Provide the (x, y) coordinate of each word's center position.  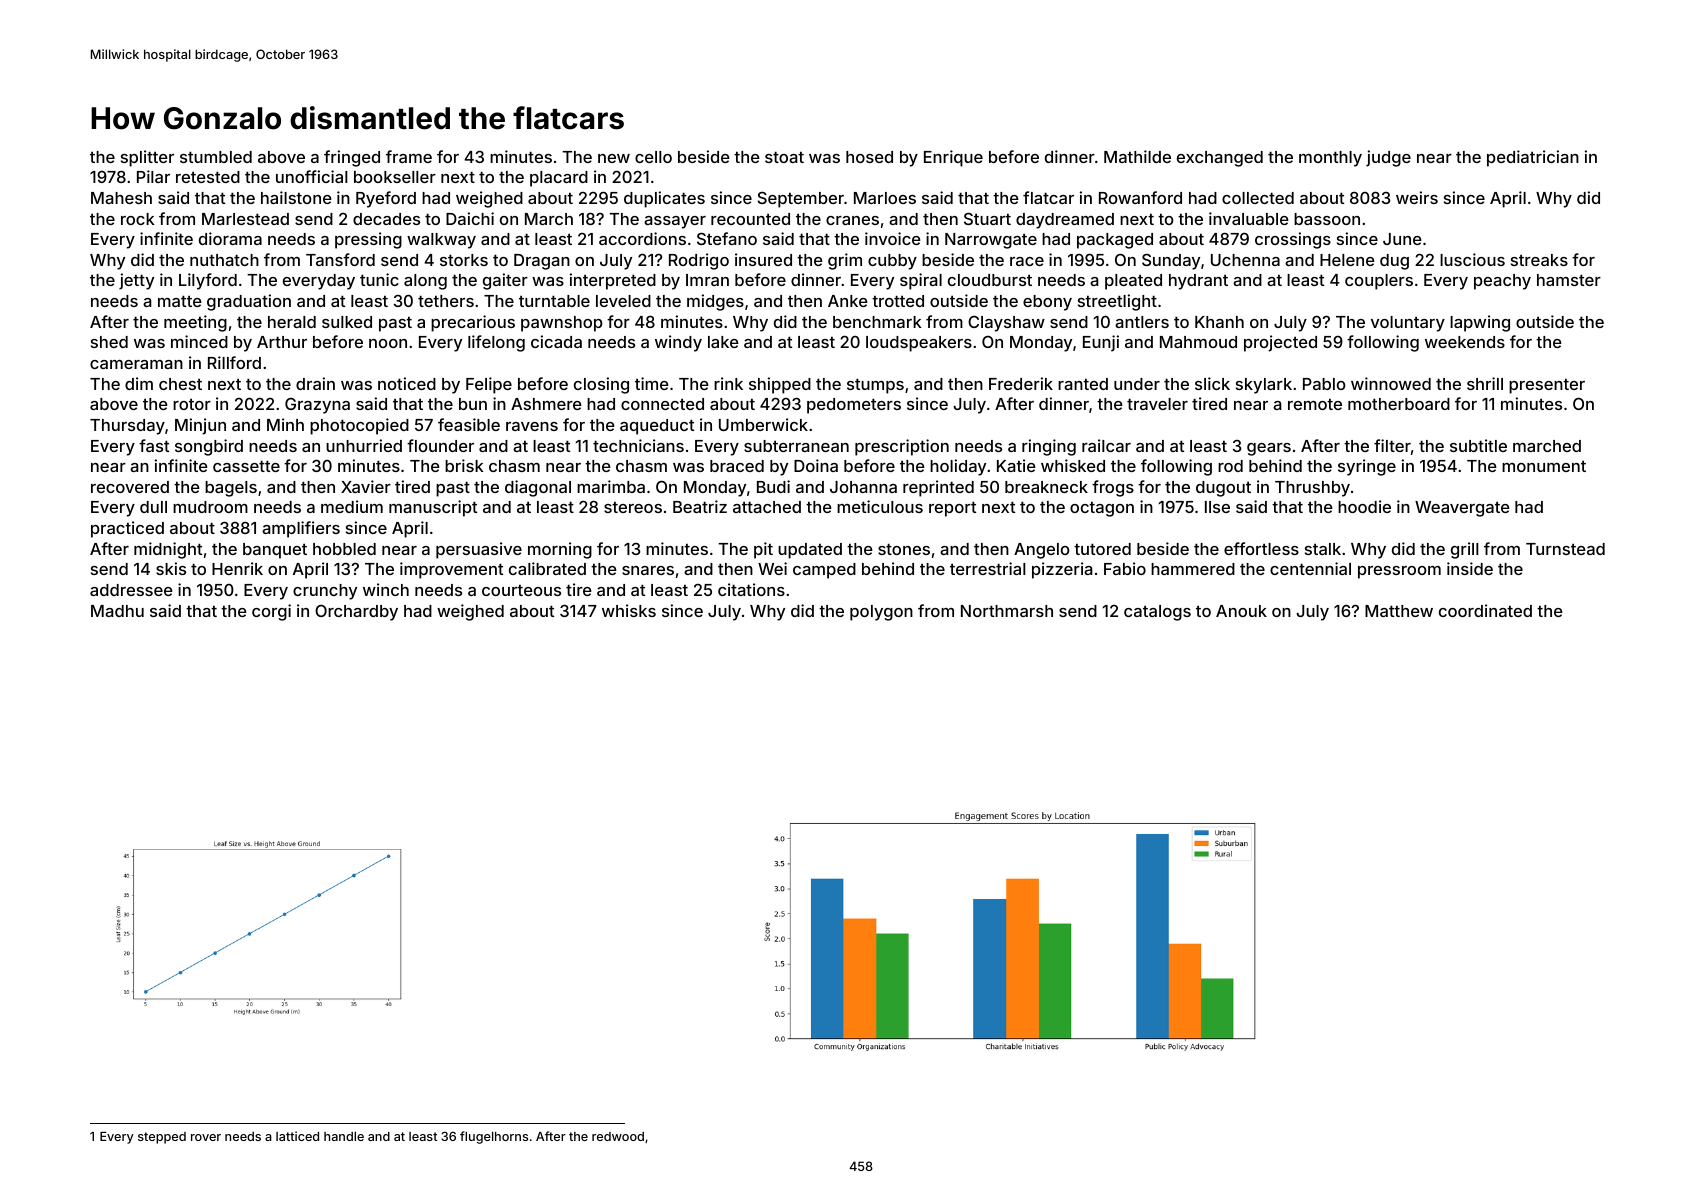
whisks (629, 610)
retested (208, 177)
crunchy (325, 592)
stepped (162, 1138)
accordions (642, 238)
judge (1388, 158)
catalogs (1157, 613)
